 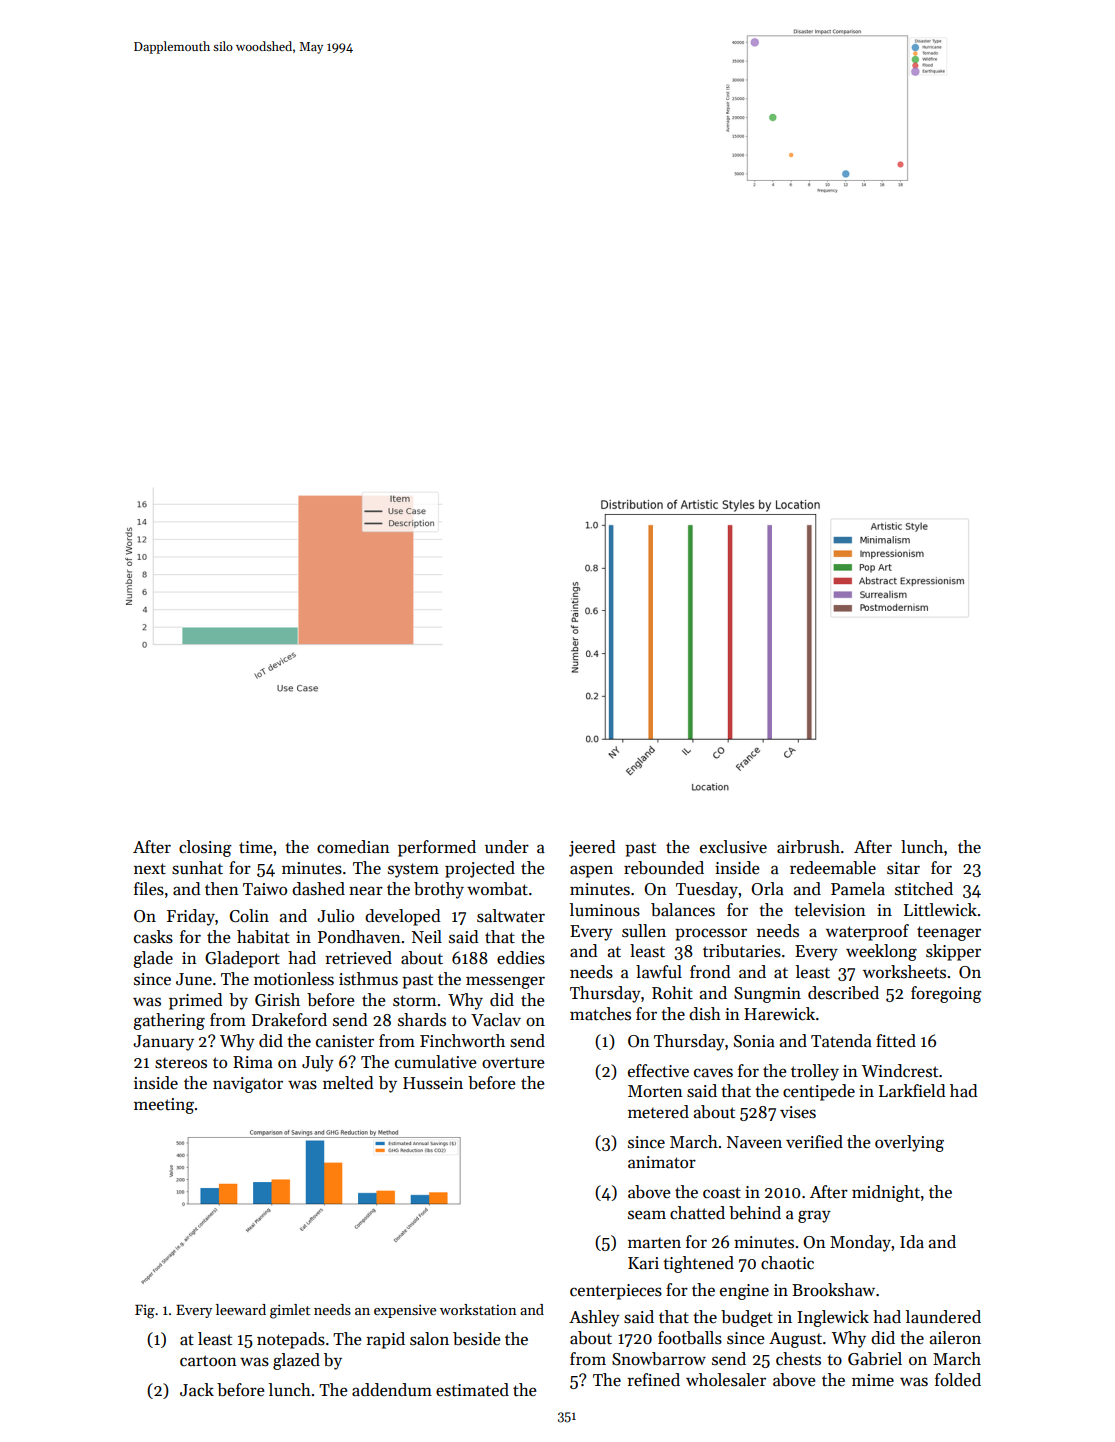 I want to click on metered, so click(x=658, y=1112).
